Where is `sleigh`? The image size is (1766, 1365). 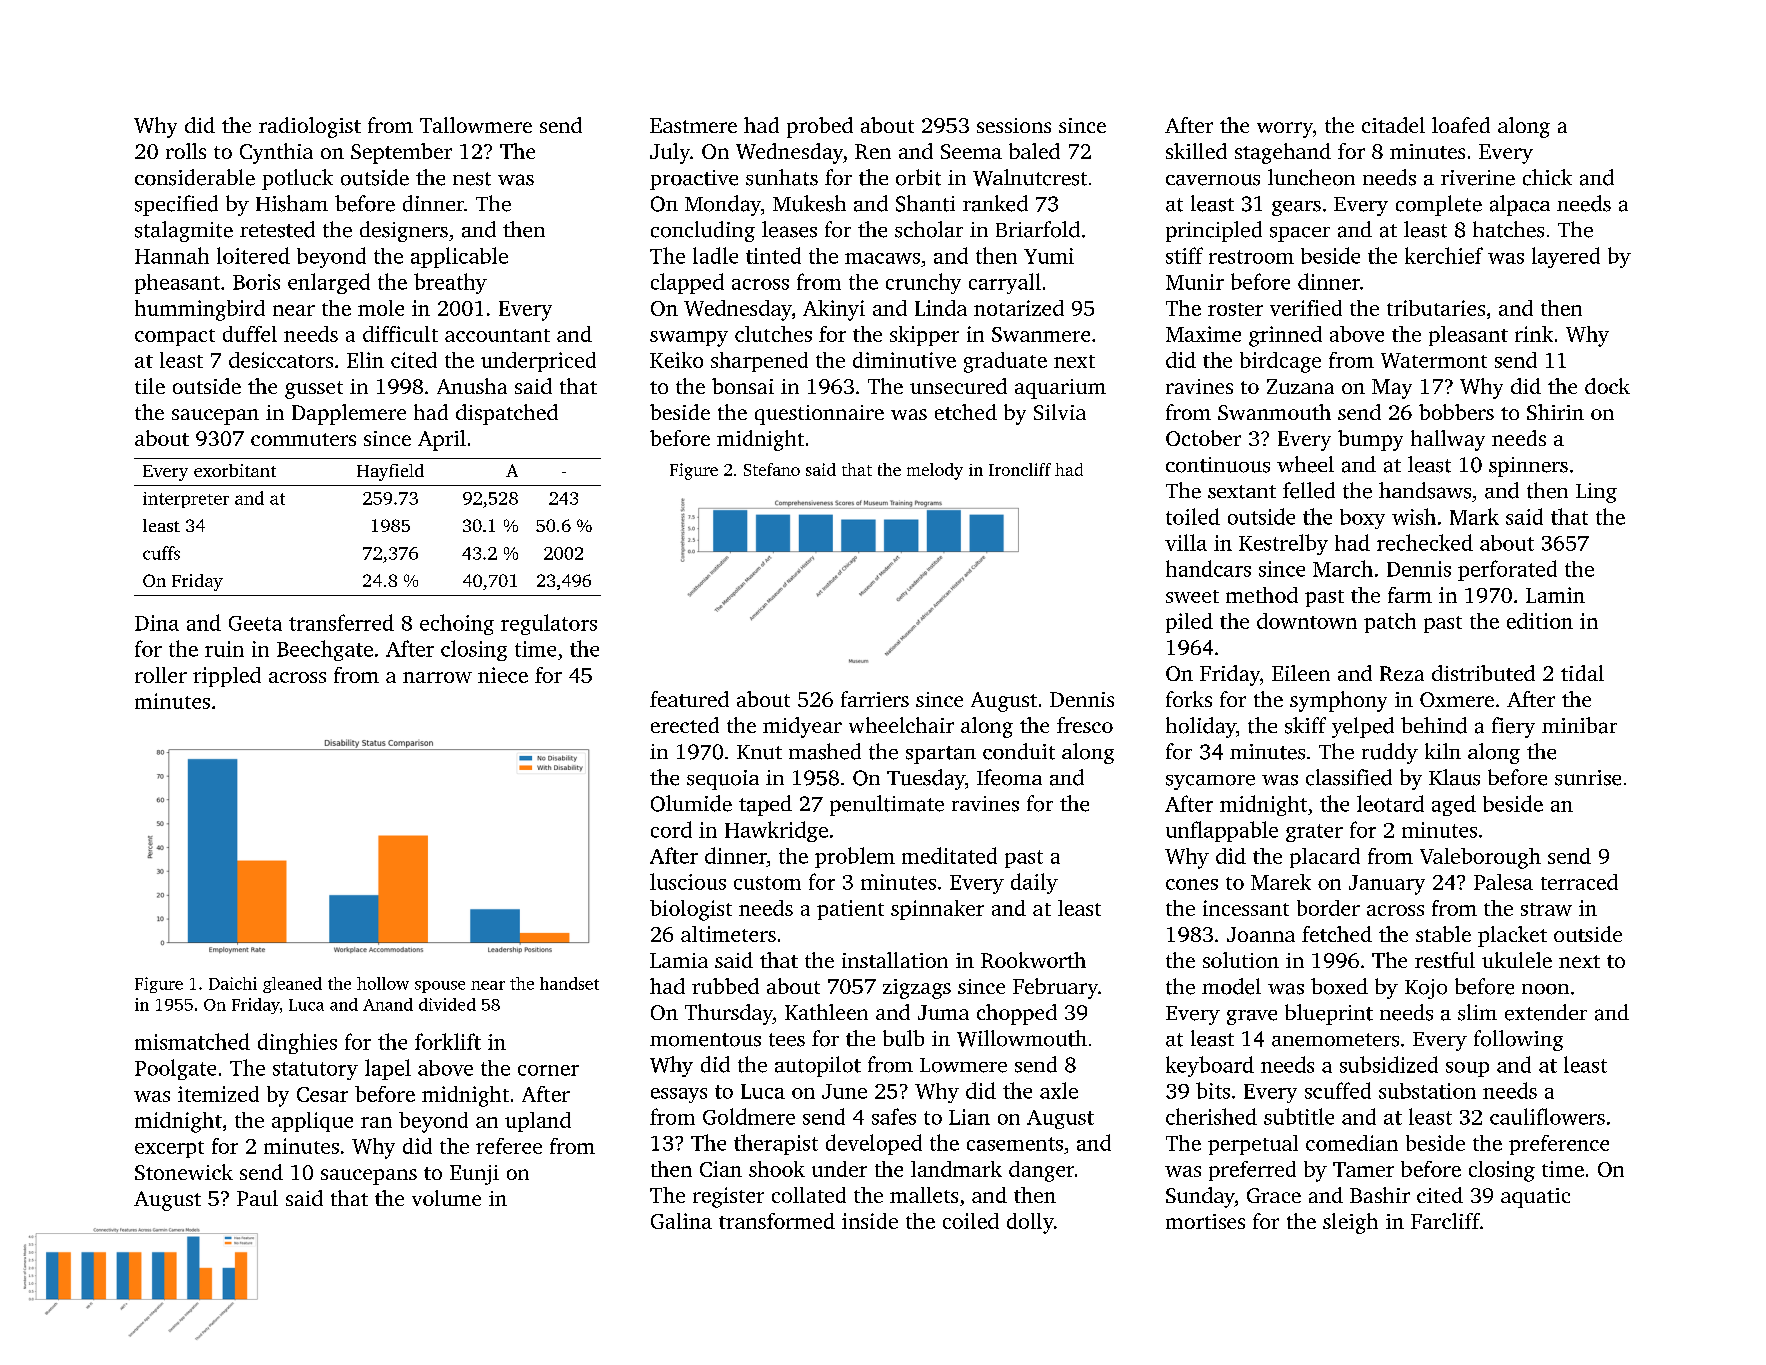
sleigh is located at coordinates (1350, 1223).
